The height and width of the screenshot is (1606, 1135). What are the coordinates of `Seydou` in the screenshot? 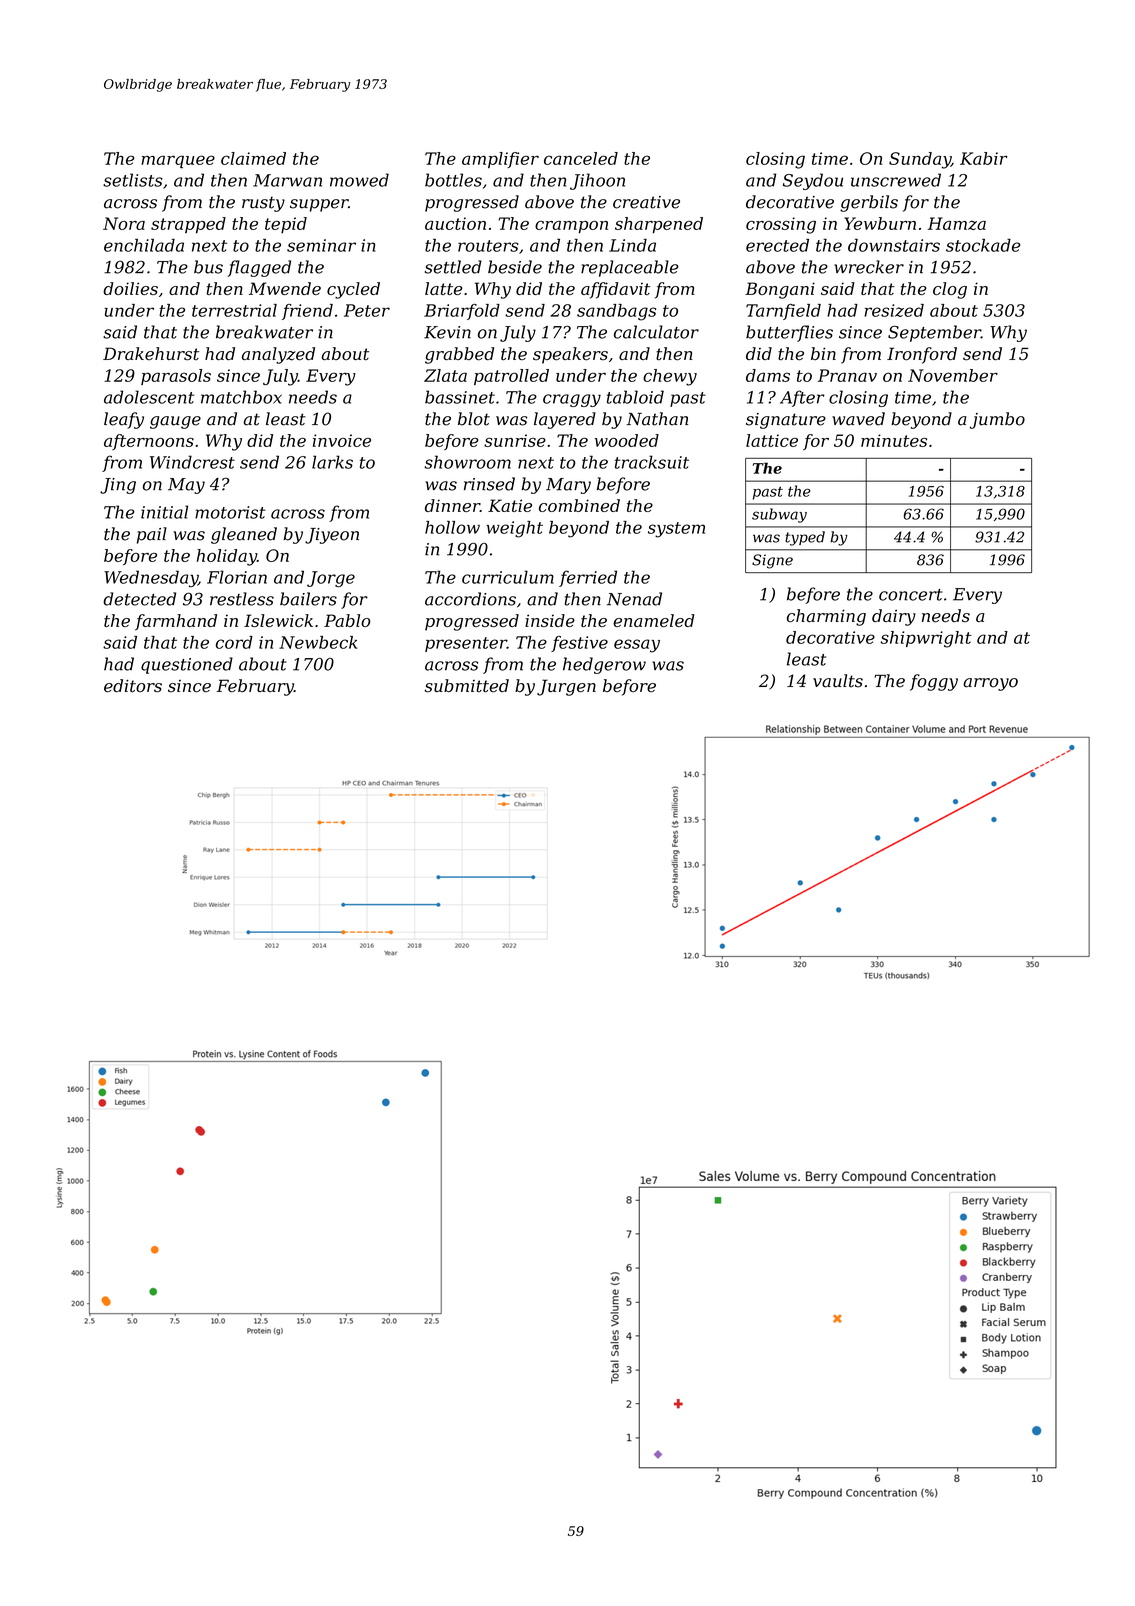 It's located at (813, 181).
